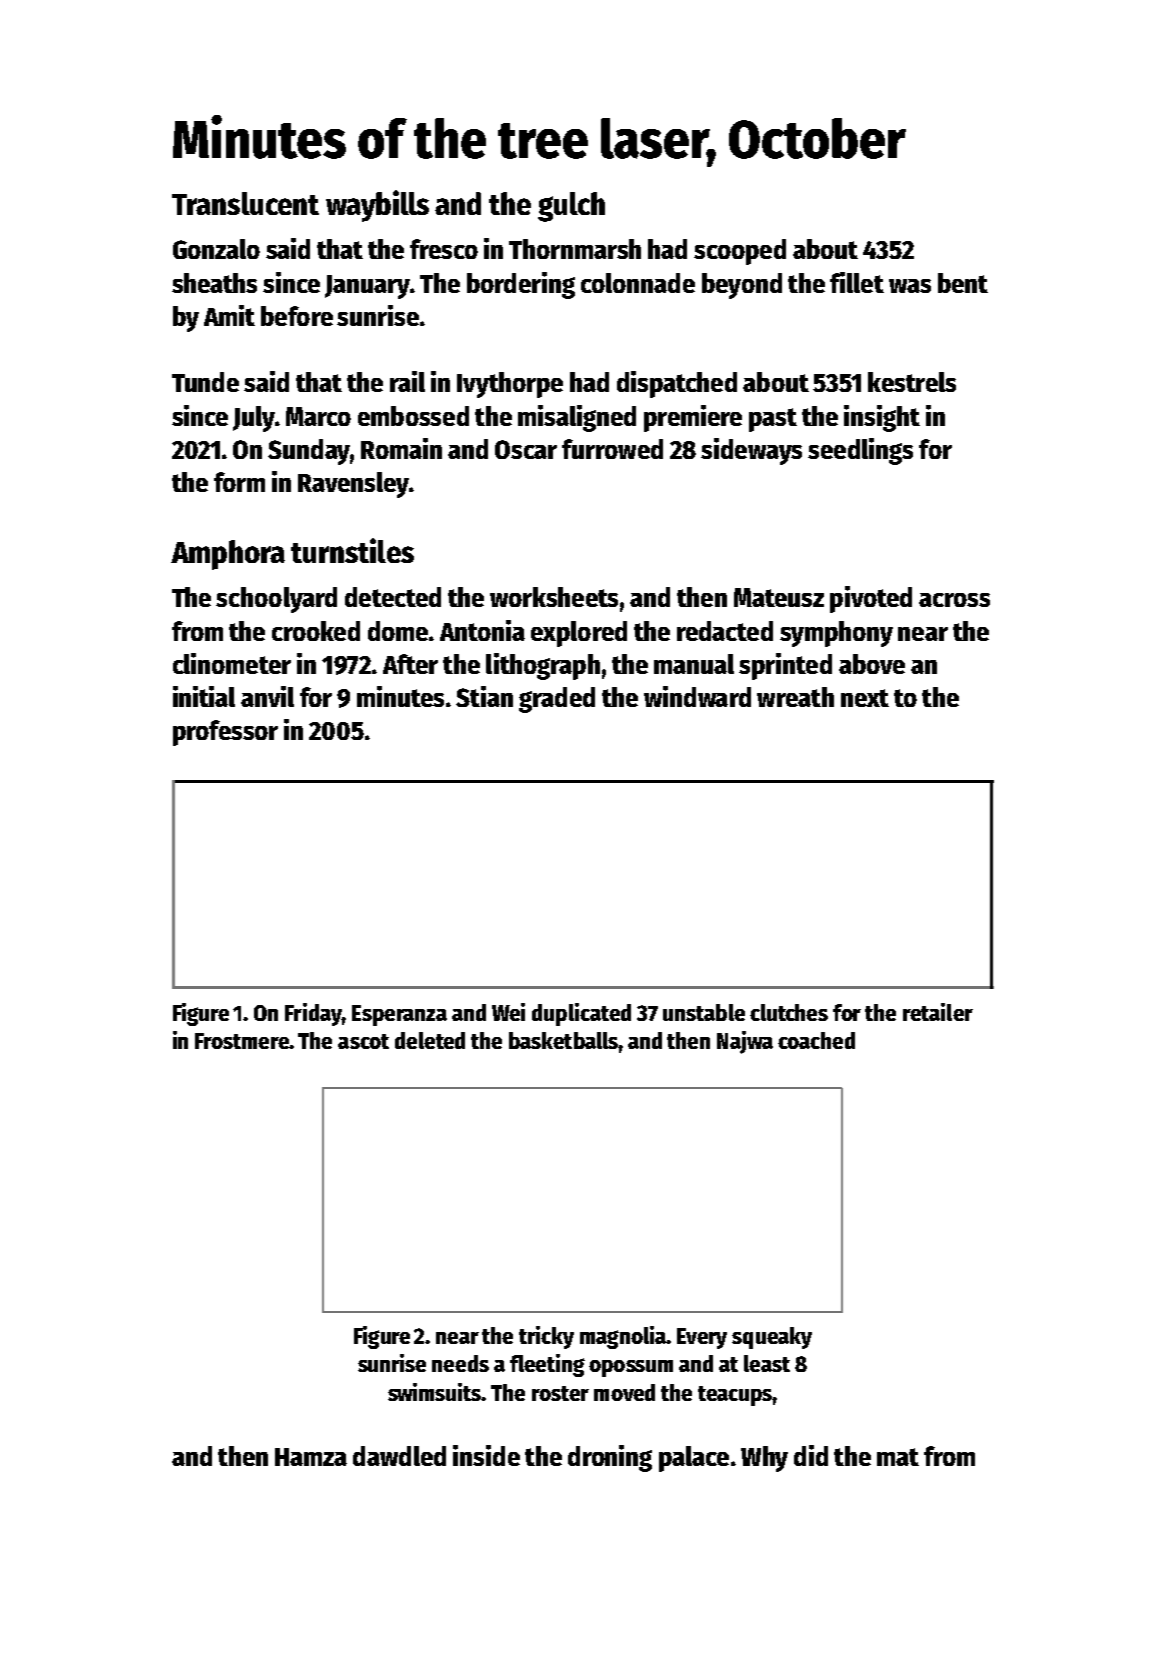  I want to click on Amit, so click(229, 315).
